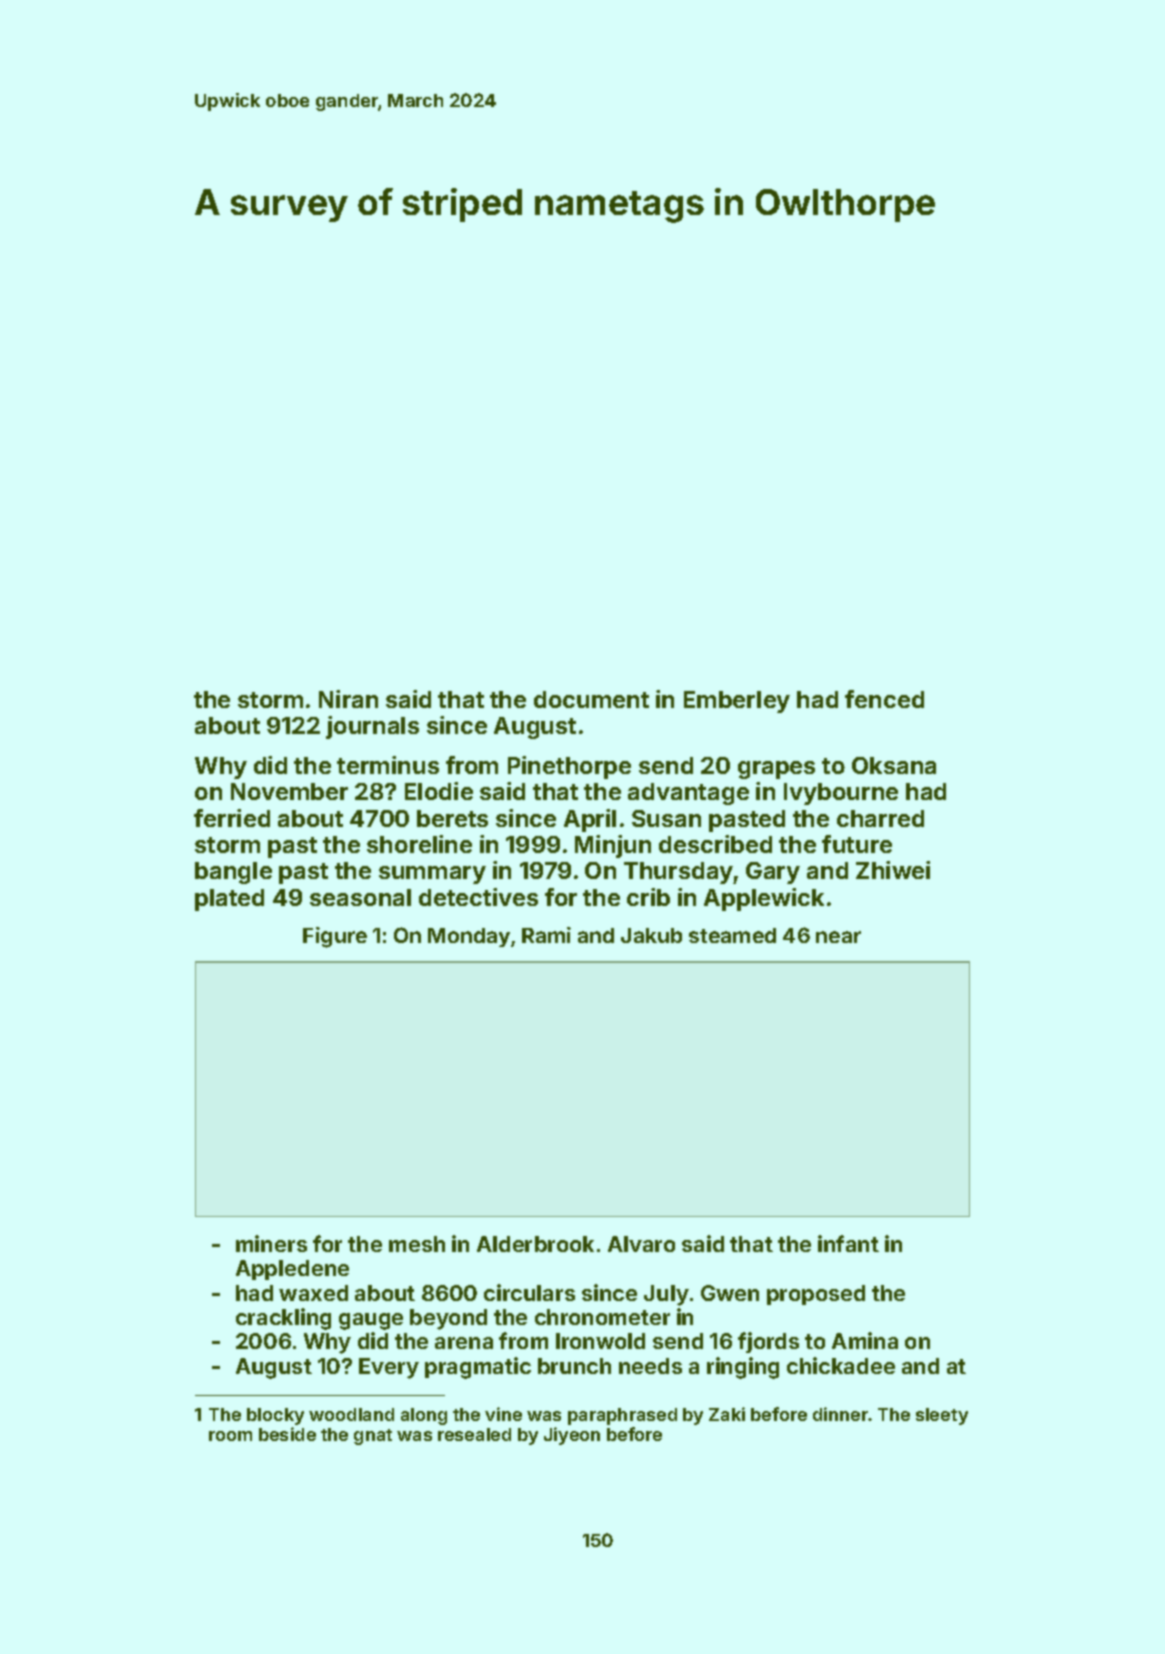 The height and width of the screenshot is (1654, 1165). I want to click on Figure, so click(335, 937).
